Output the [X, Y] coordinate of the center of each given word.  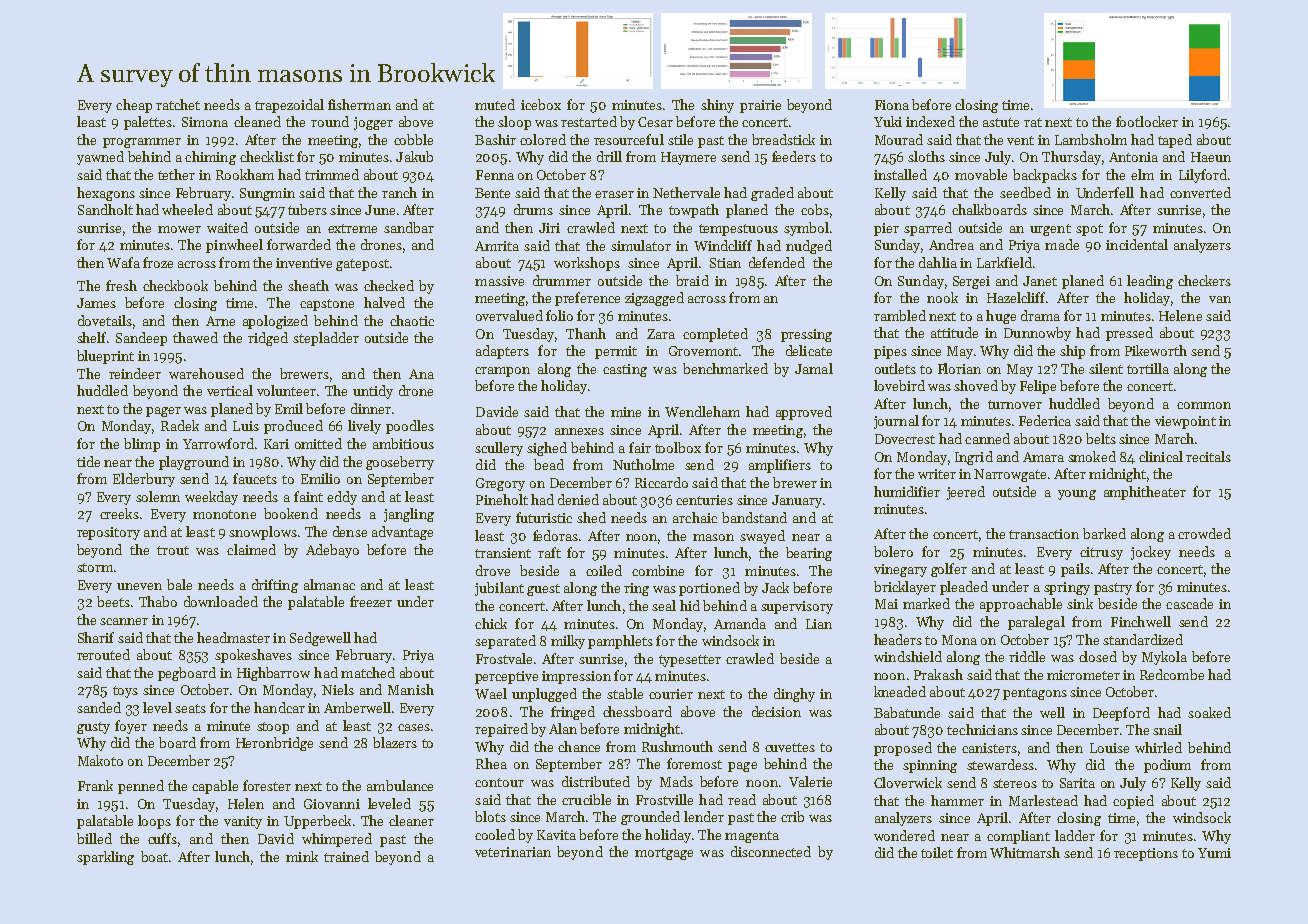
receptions [1146, 854]
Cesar [655, 122]
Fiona [892, 105]
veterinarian [513, 852]
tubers [307, 209]
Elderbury [144, 480]
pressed [1129, 334]
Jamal [814, 368]
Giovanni [332, 804]
